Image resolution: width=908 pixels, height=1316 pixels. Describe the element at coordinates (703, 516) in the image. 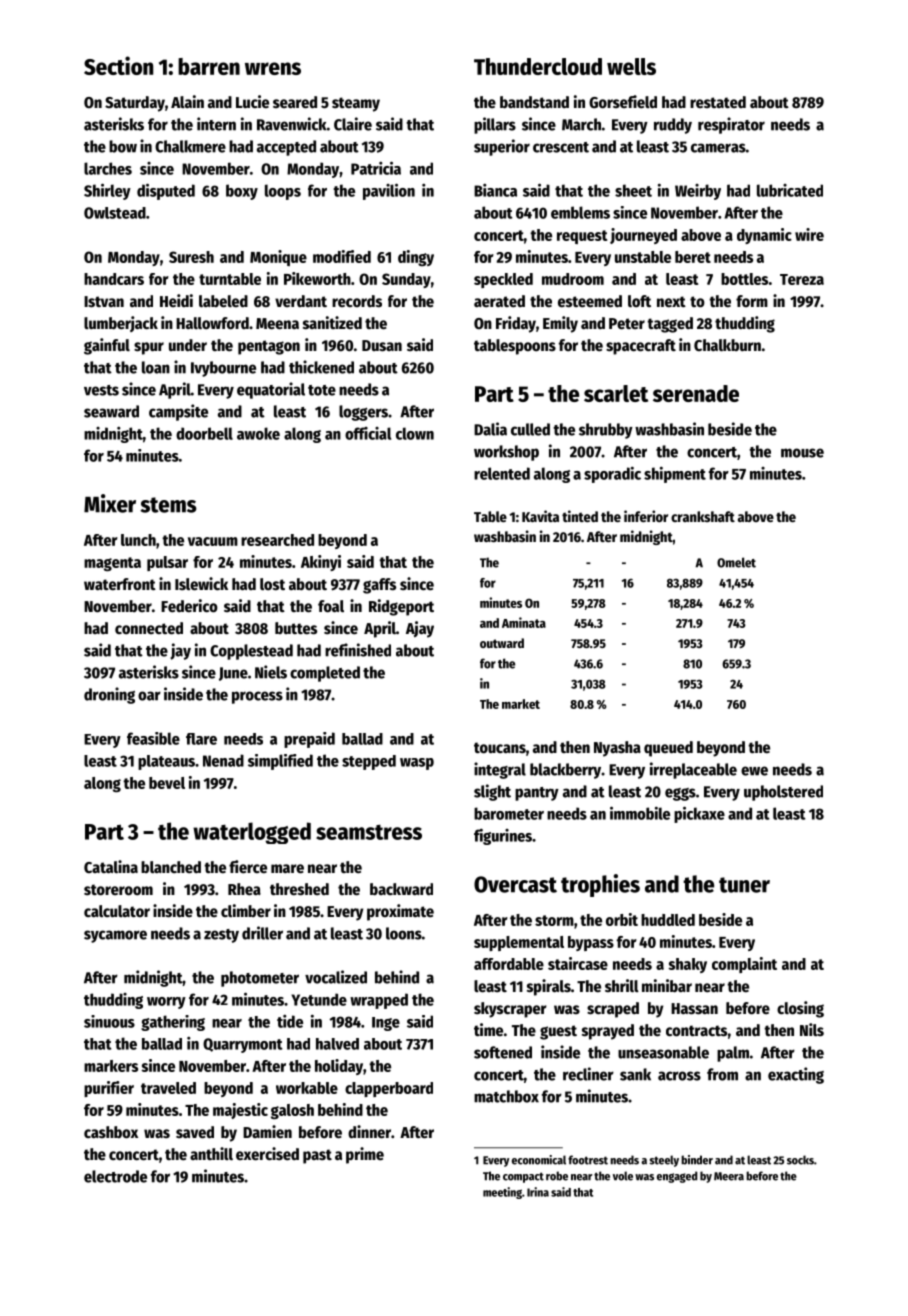

I see `crankshaft` at that location.
